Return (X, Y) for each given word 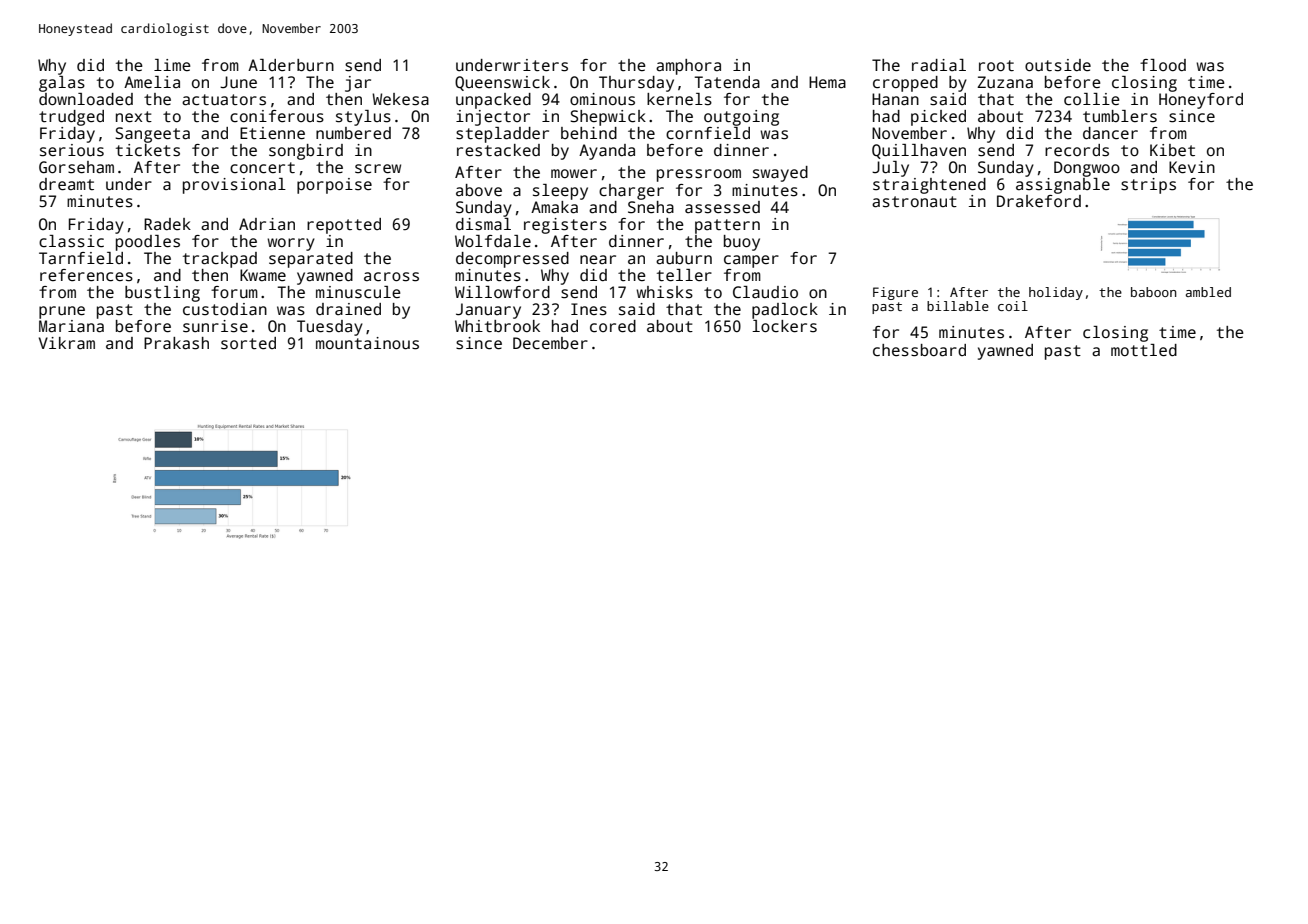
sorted (248, 343)
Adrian (267, 224)
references (86, 275)
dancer (1110, 133)
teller (684, 275)
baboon (1153, 292)
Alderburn (291, 65)
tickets (148, 150)
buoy (742, 243)
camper (751, 261)
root (996, 65)
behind (589, 133)
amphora (688, 67)
